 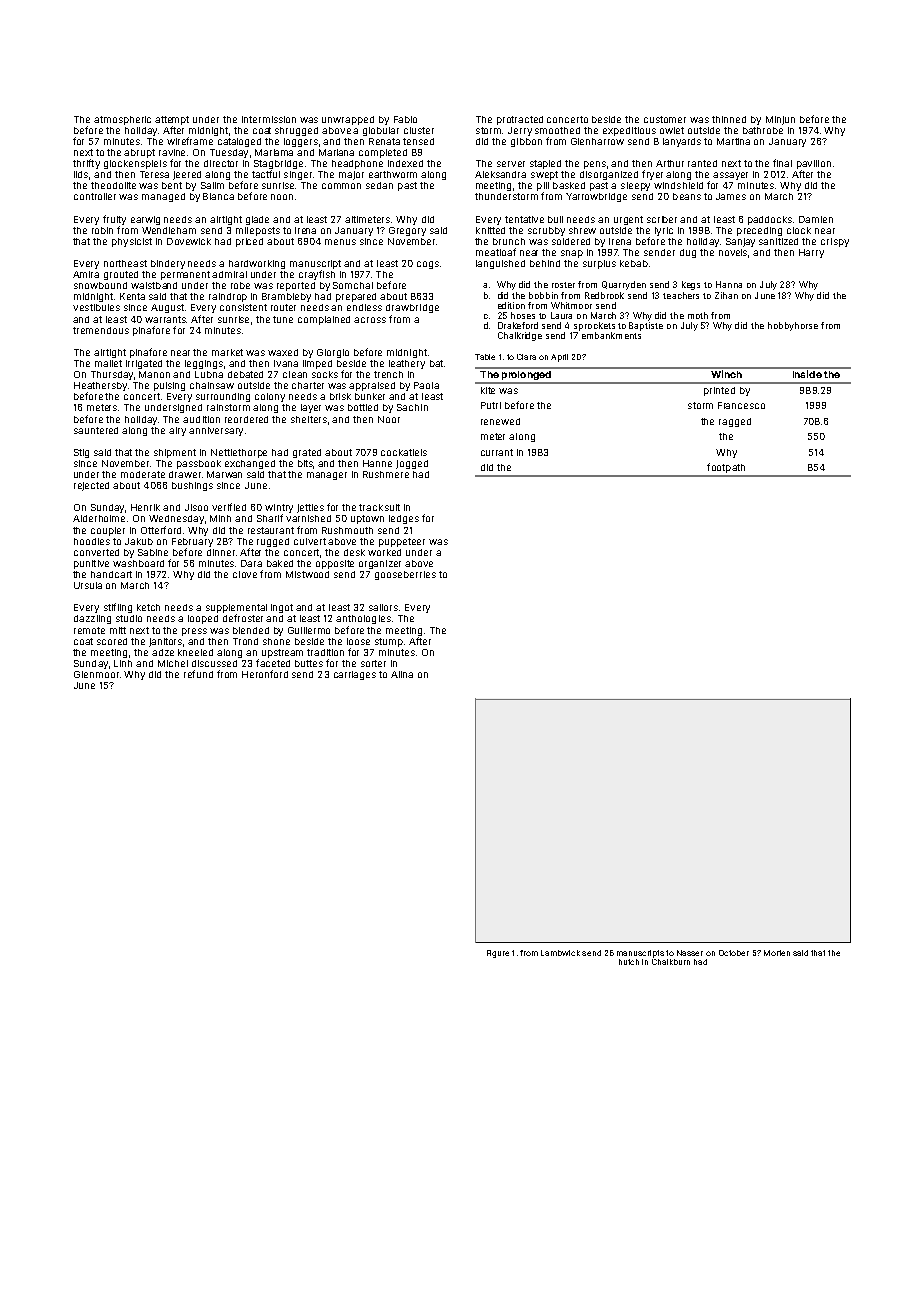 What do you see at coordinates (498, 954) in the screenshot?
I see `Figure` at bounding box center [498, 954].
